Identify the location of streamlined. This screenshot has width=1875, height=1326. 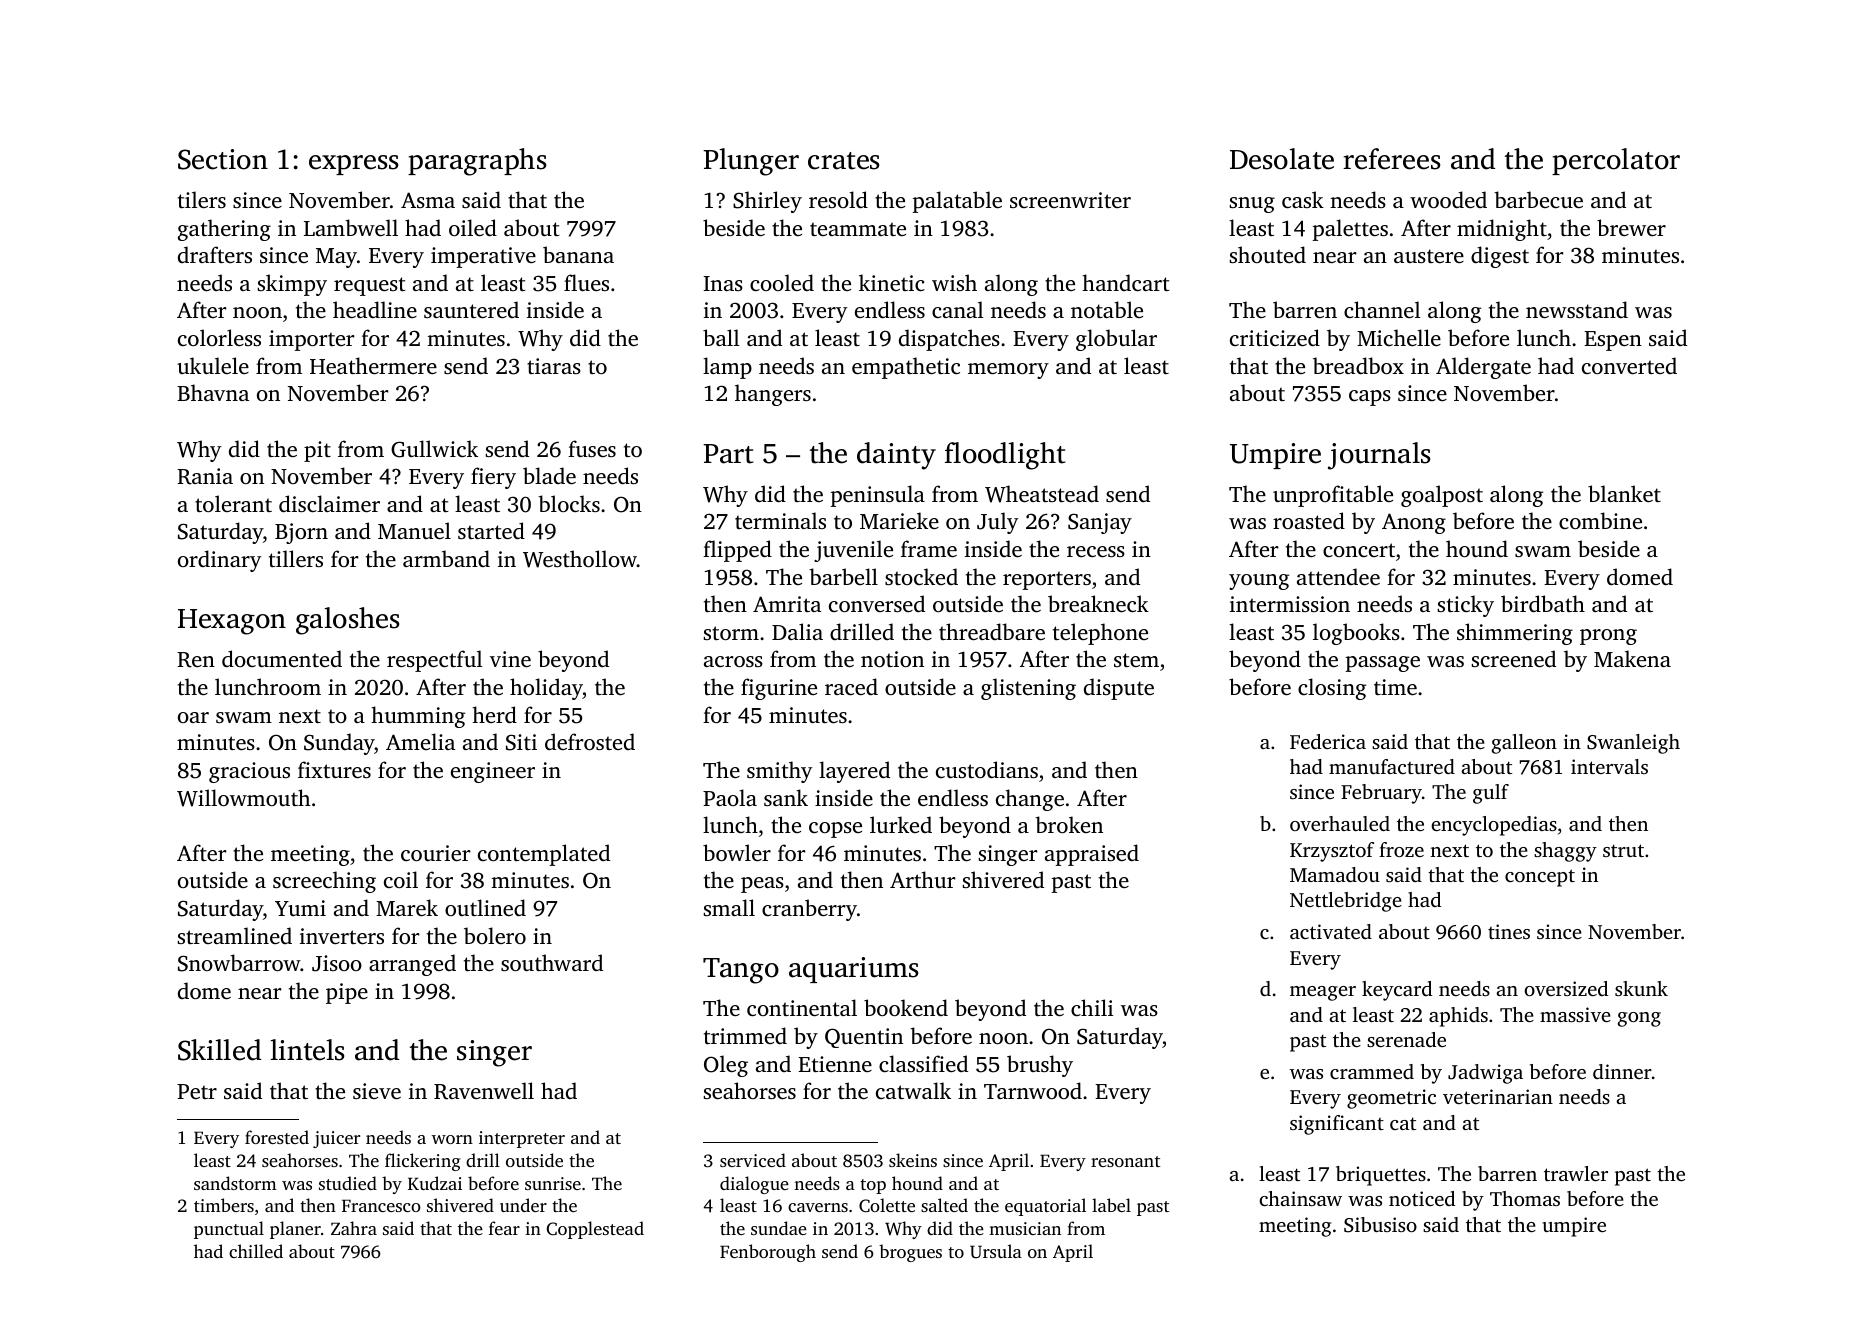
(235, 935).
